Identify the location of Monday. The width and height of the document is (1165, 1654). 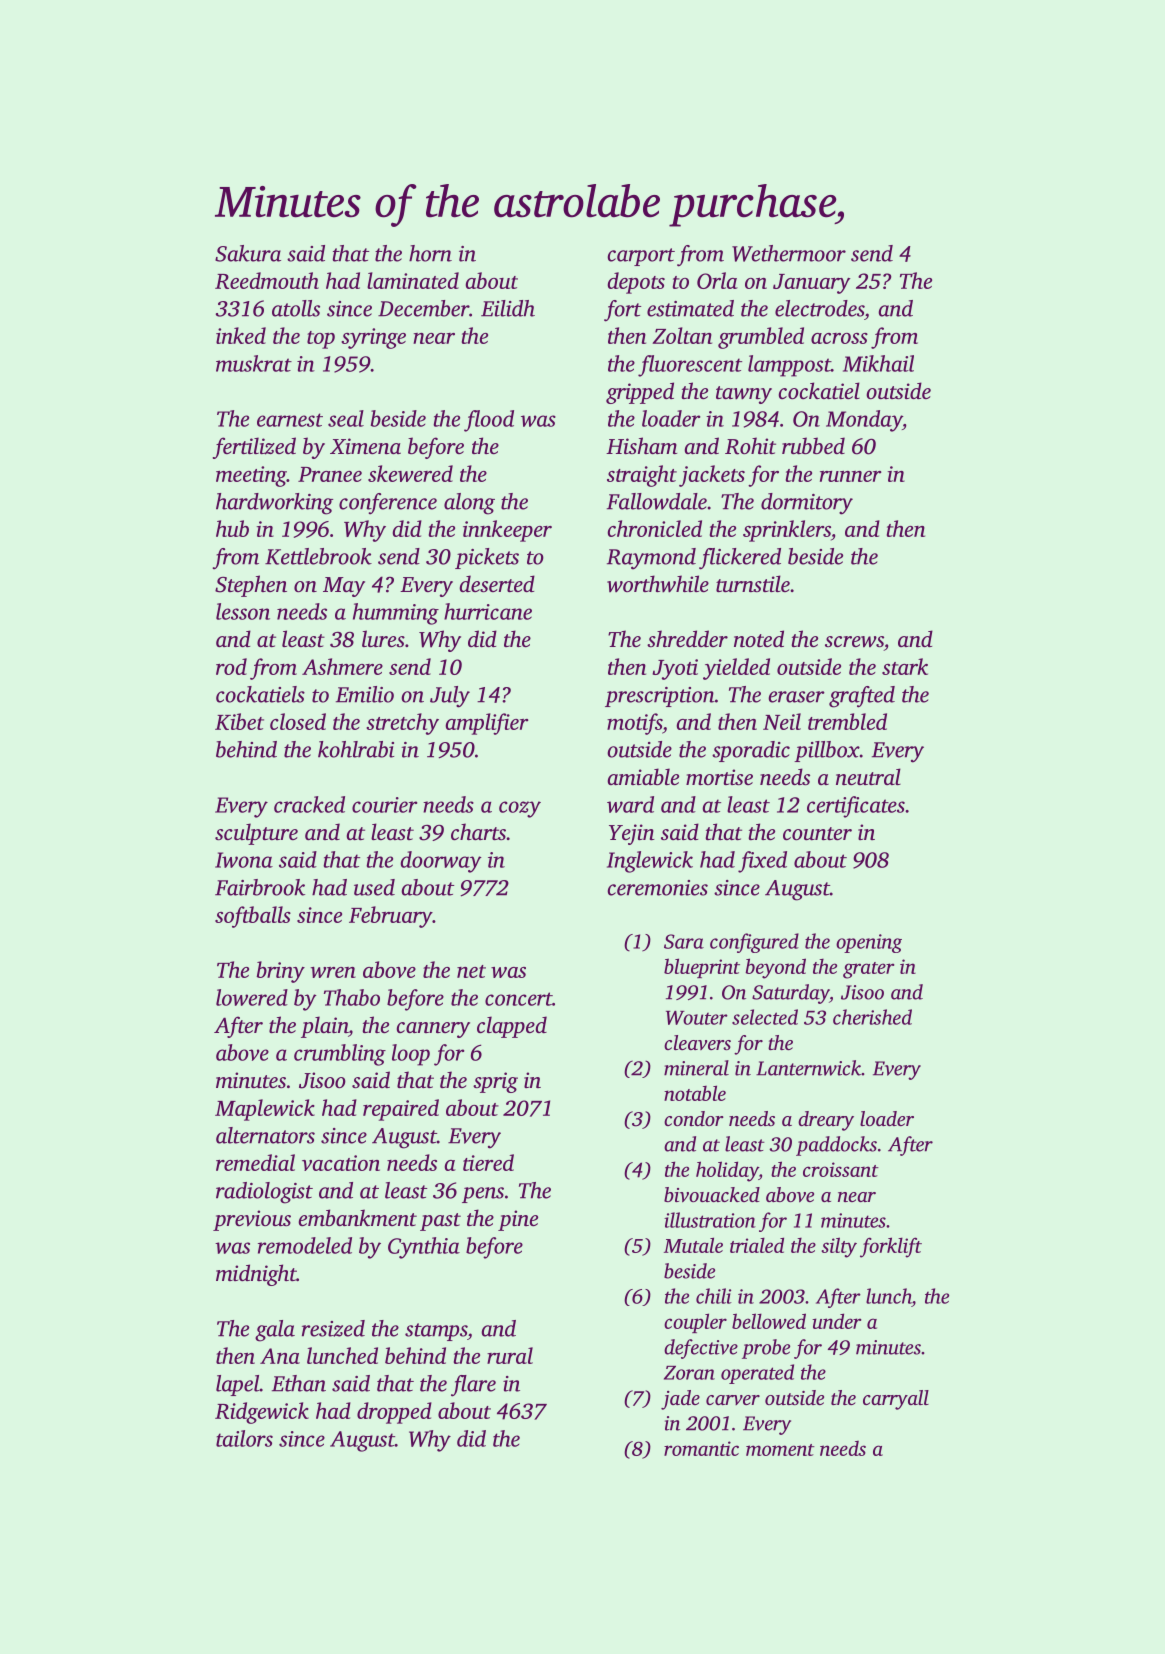
(864, 421).
